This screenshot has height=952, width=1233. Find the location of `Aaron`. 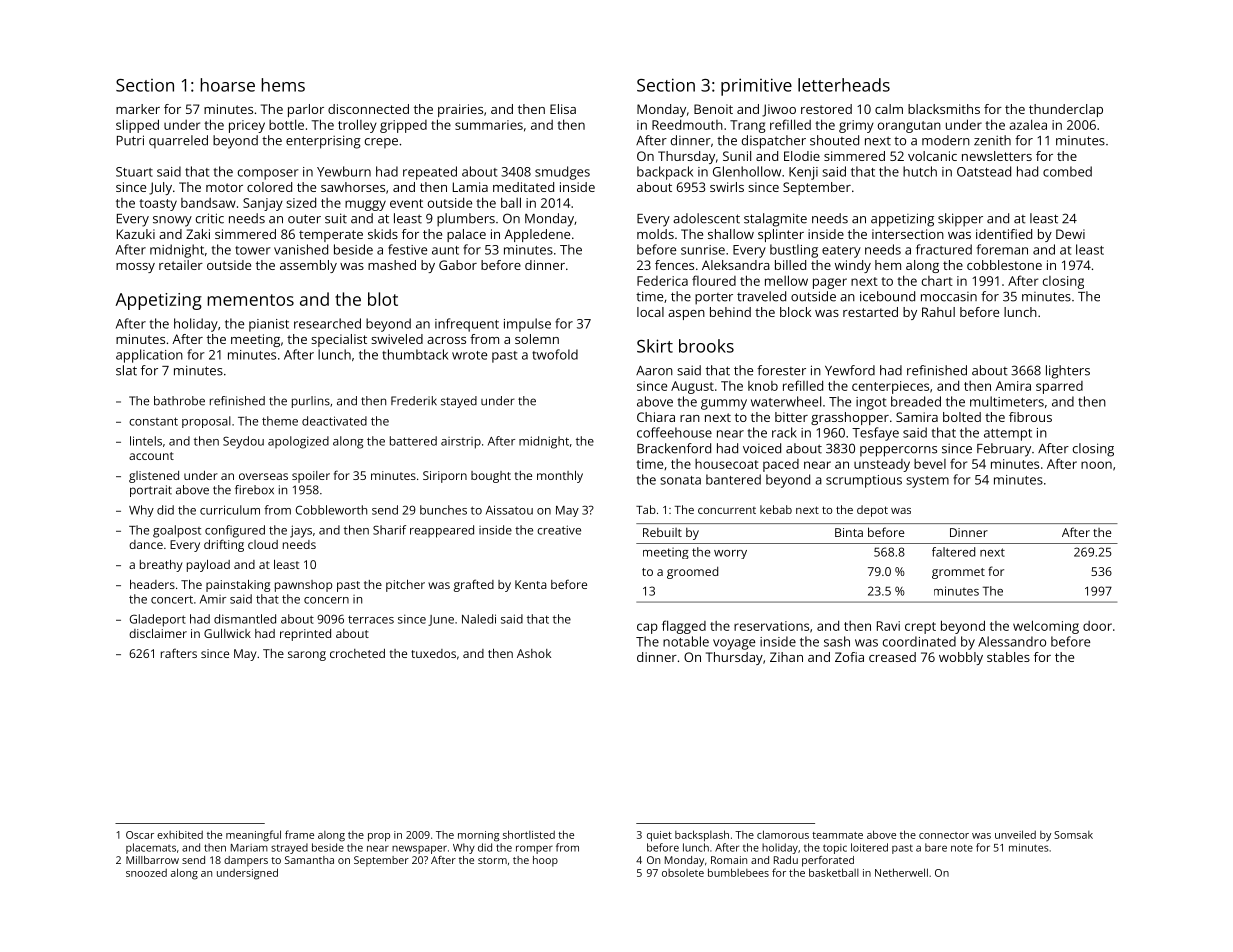

Aaron is located at coordinates (654, 371).
